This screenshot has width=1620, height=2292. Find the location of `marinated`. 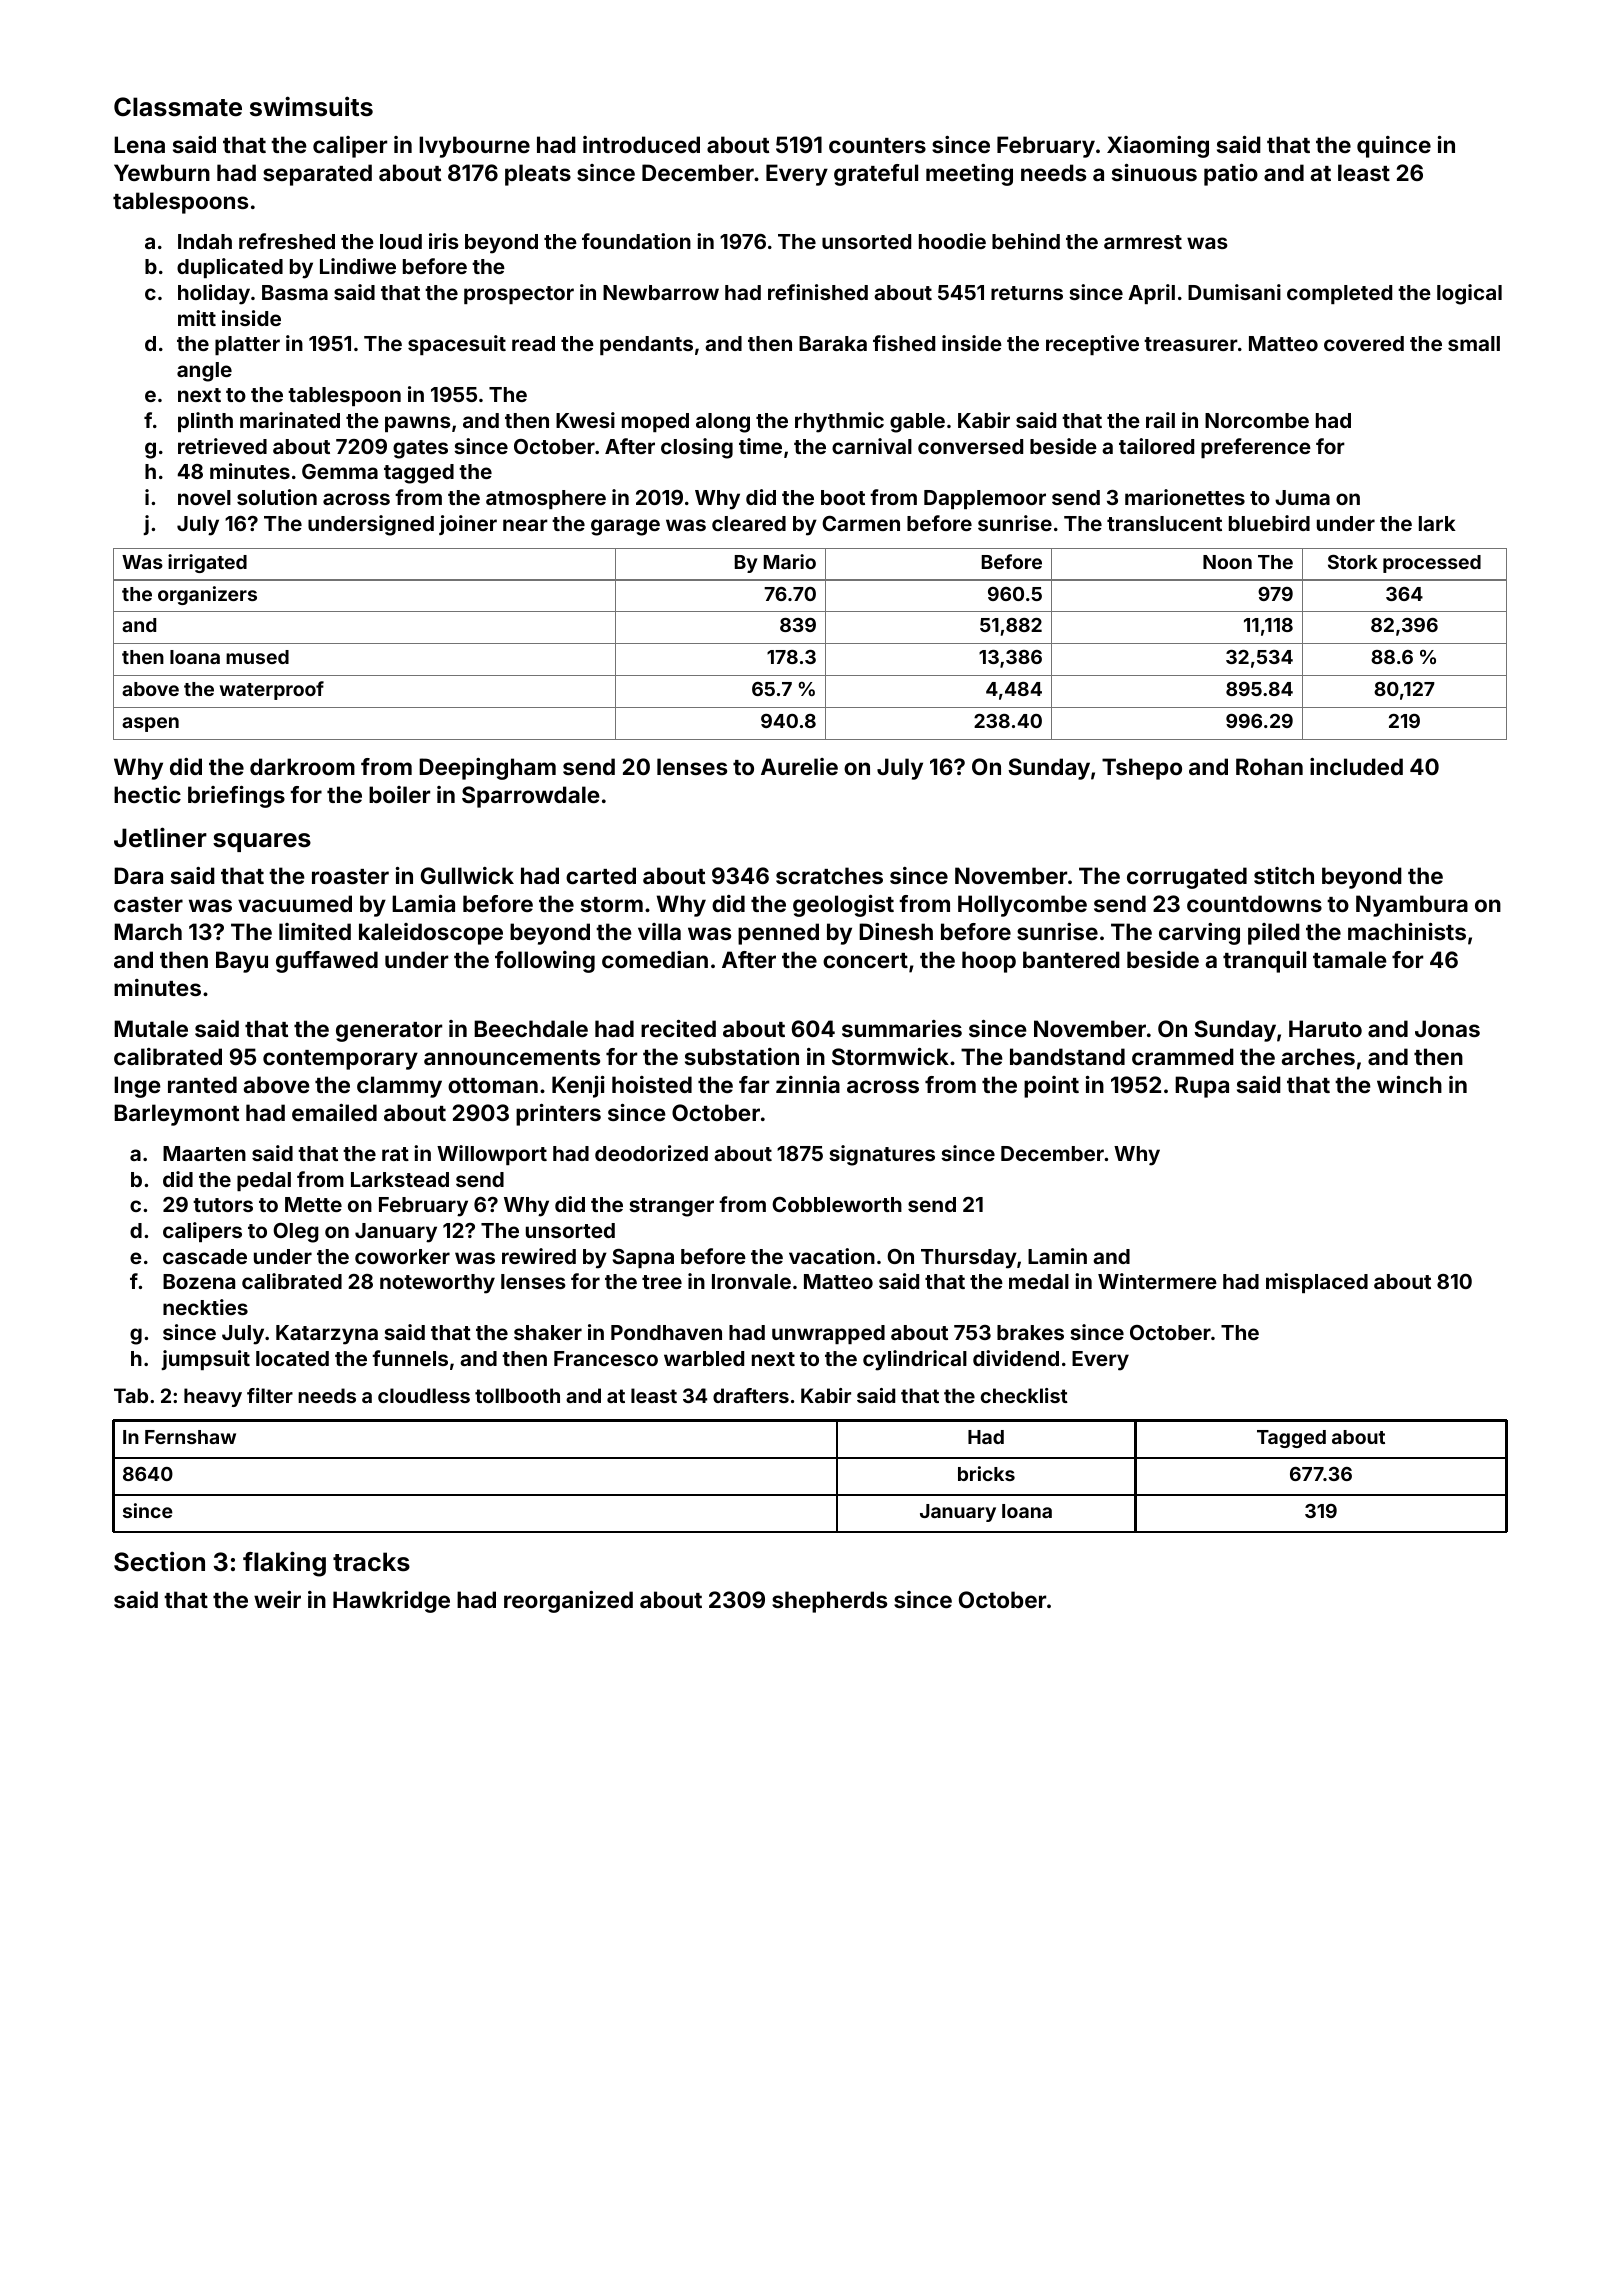

marinated is located at coordinates (290, 420).
